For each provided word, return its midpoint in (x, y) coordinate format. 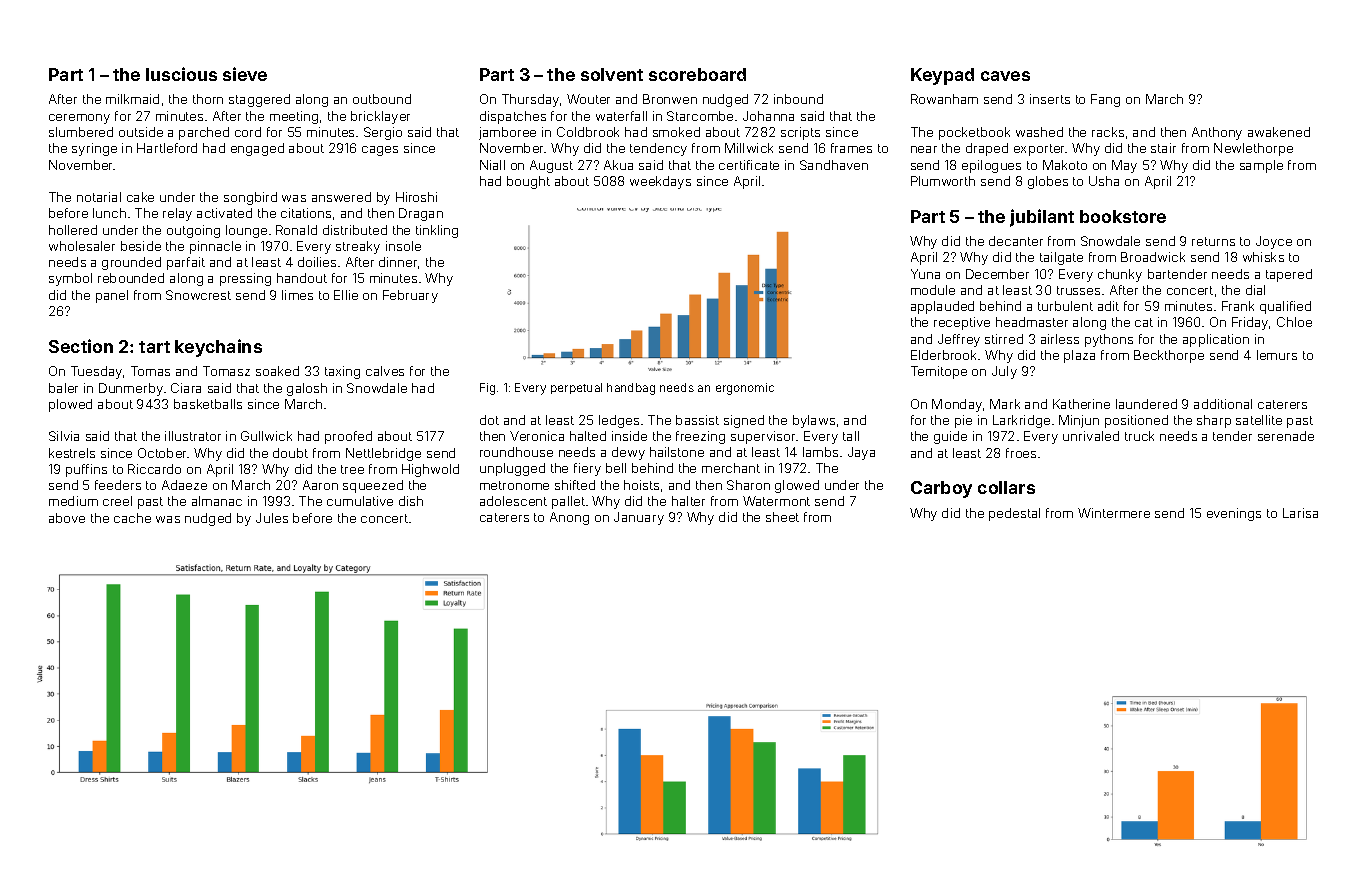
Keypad (942, 76)
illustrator (193, 436)
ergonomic (745, 389)
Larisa (1300, 513)
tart (154, 347)
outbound (382, 99)
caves (1005, 76)
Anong (569, 518)
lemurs (1277, 355)
